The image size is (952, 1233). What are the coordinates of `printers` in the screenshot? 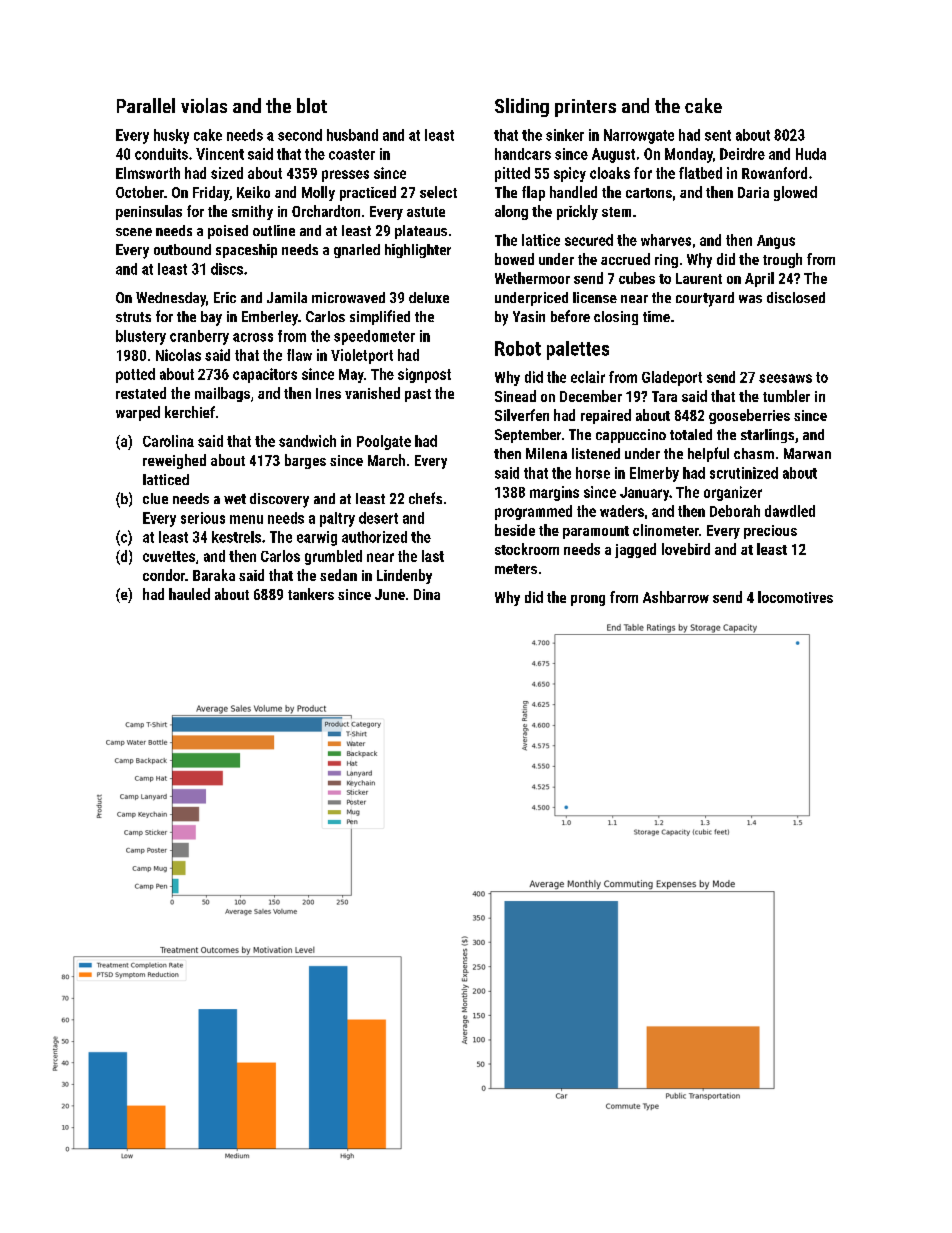 It's located at (585, 108).
